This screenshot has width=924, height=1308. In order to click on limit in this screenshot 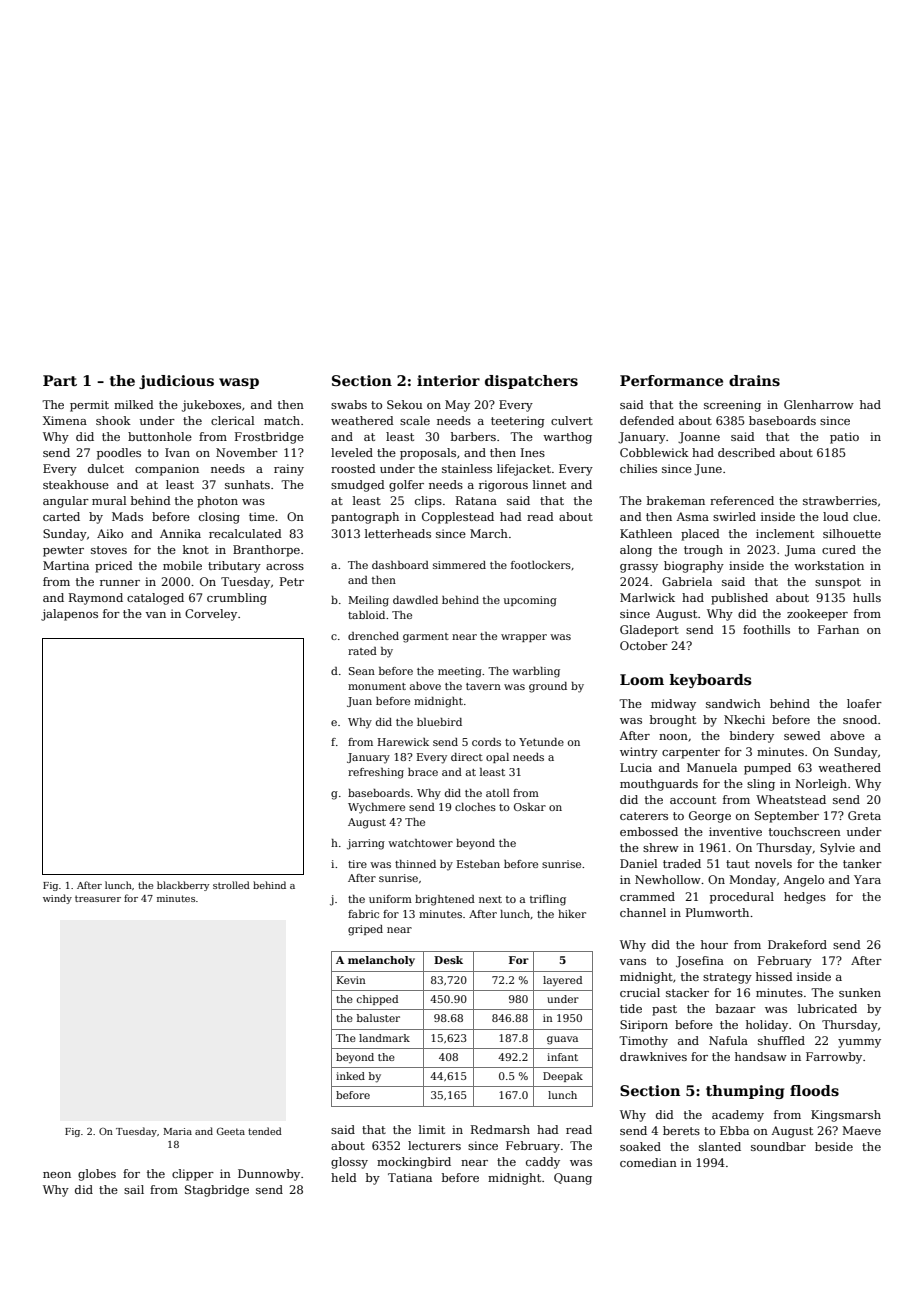, I will do `click(432, 1129)`.
